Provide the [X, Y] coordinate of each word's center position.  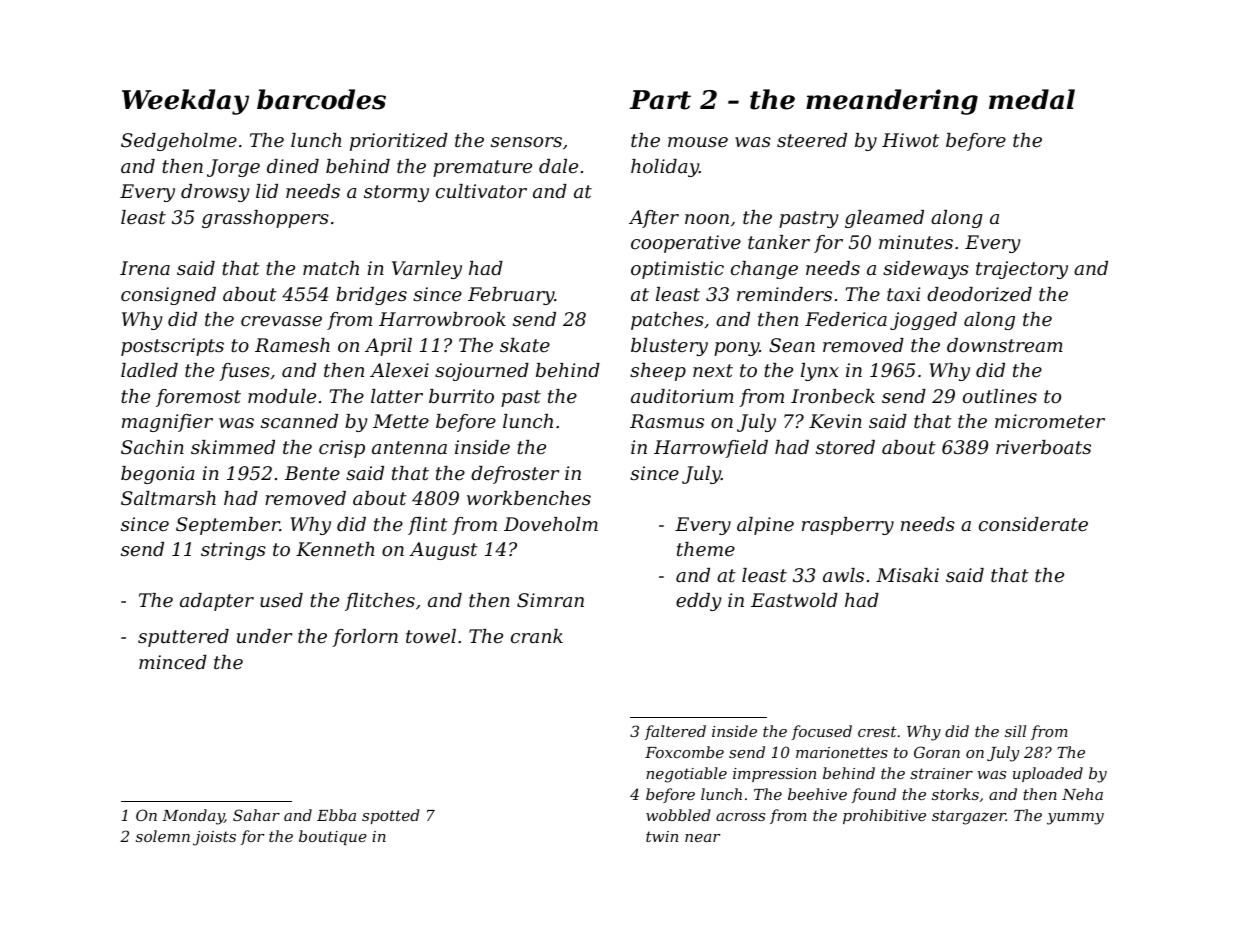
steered [812, 140]
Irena [145, 268]
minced [173, 662]
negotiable [686, 775]
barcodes [321, 99]
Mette [401, 421]
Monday [193, 817]
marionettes [842, 752]
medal [1032, 99]
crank [537, 636]
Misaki [907, 575]
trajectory [1022, 270]
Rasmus [667, 421]
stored [845, 447]
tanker [779, 242]
